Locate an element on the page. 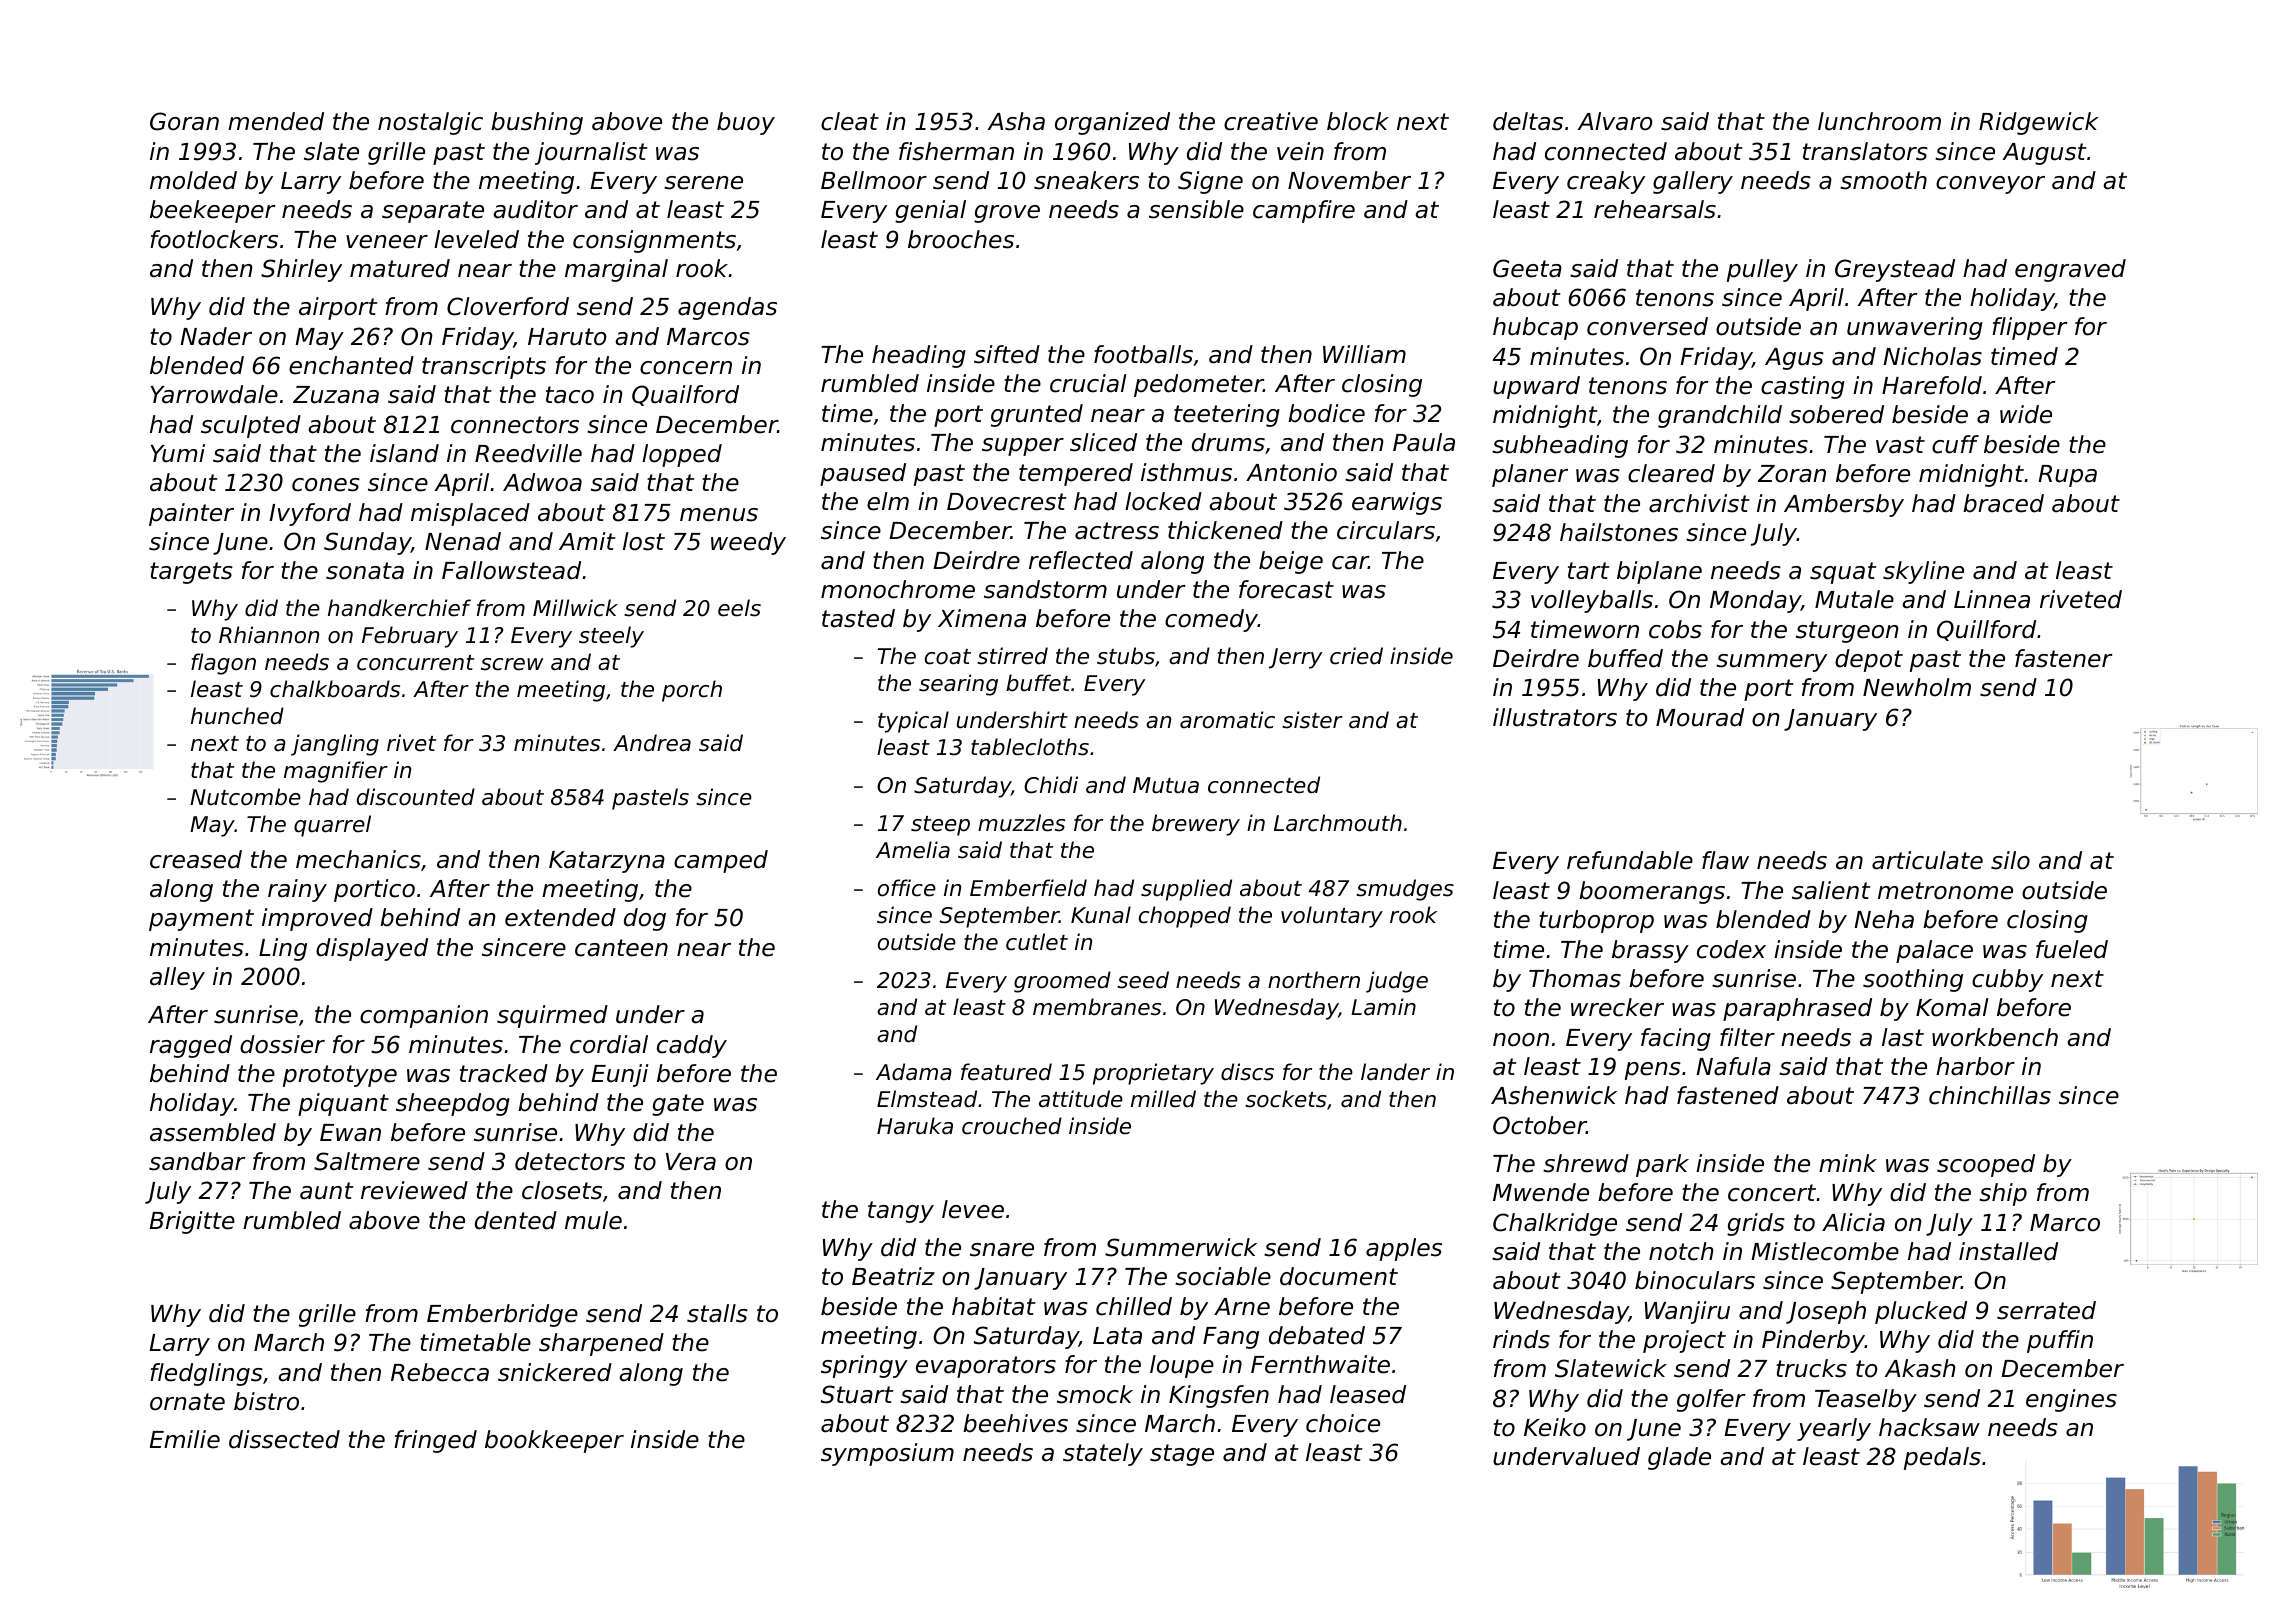  Goran is located at coordinates (184, 121).
